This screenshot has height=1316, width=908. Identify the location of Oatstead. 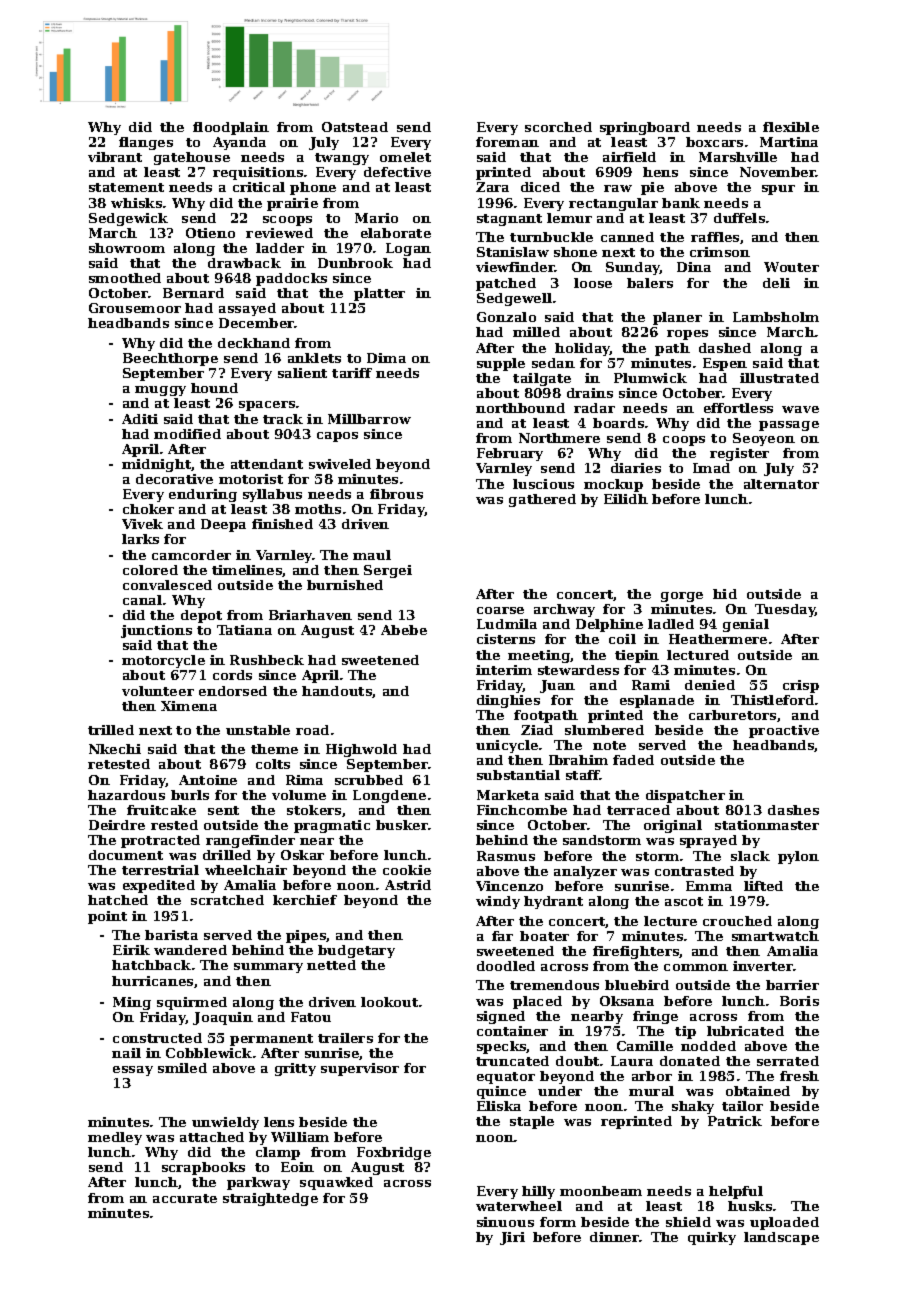
(355, 127).
